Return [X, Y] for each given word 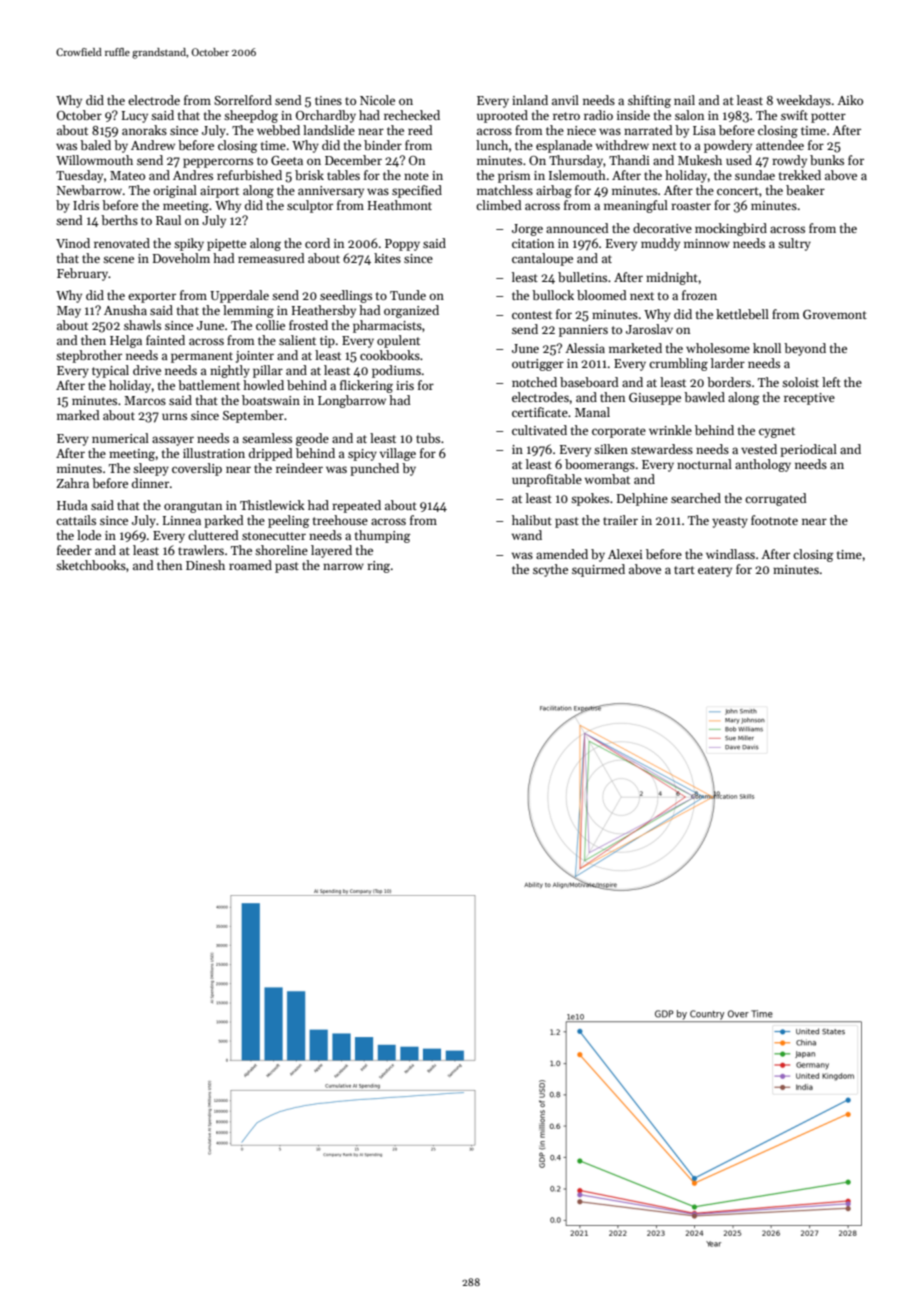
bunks [827, 160]
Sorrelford [243, 100]
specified [417, 191]
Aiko [850, 100]
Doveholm [181, 258]
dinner [150, 483]
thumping [383, 536]
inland [530, 100]
